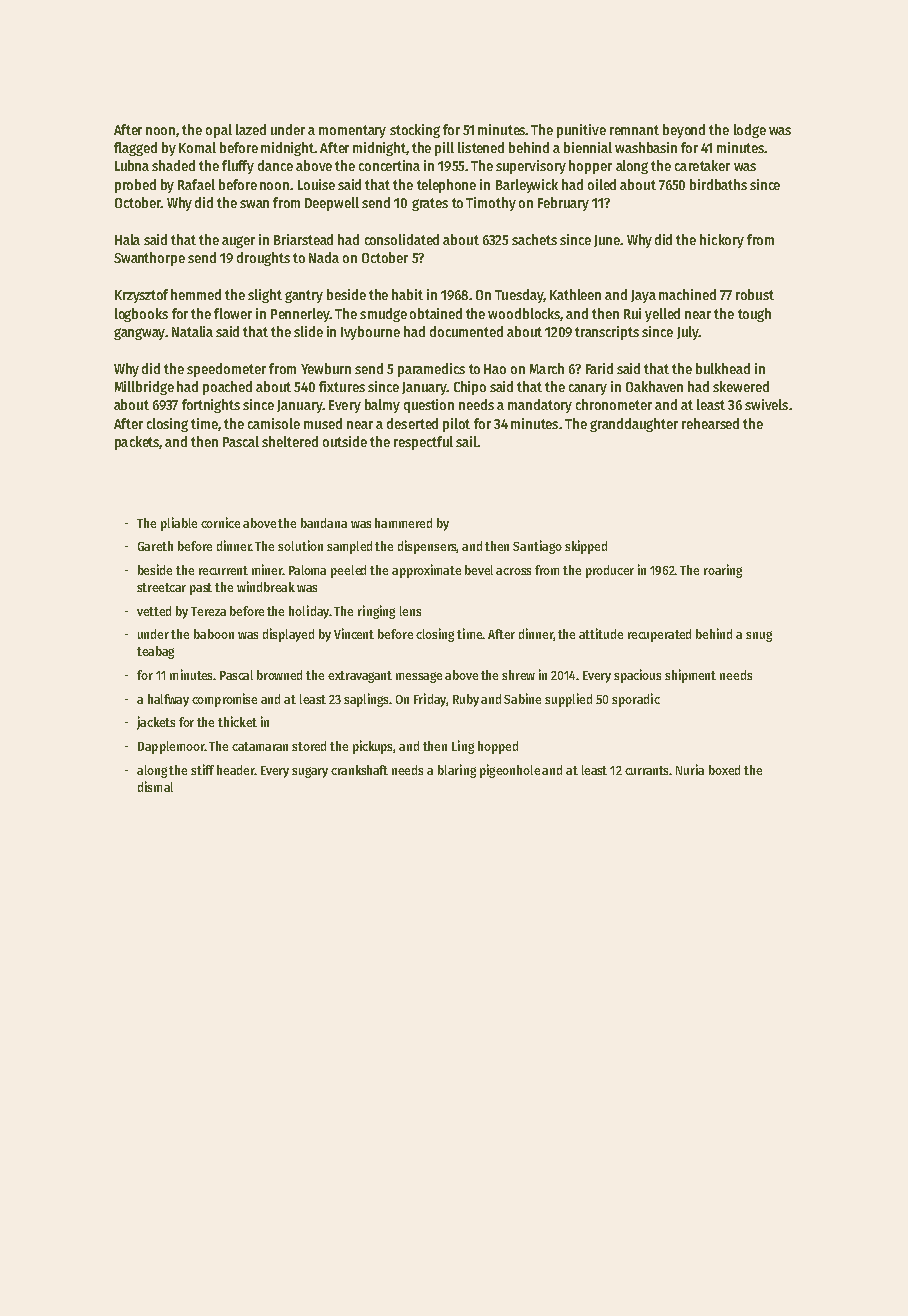 This image has height=1316, width=908. What do you see at coordinates (179, 524) in the image?
I see `pliable` at bounding box center [179, 524].
